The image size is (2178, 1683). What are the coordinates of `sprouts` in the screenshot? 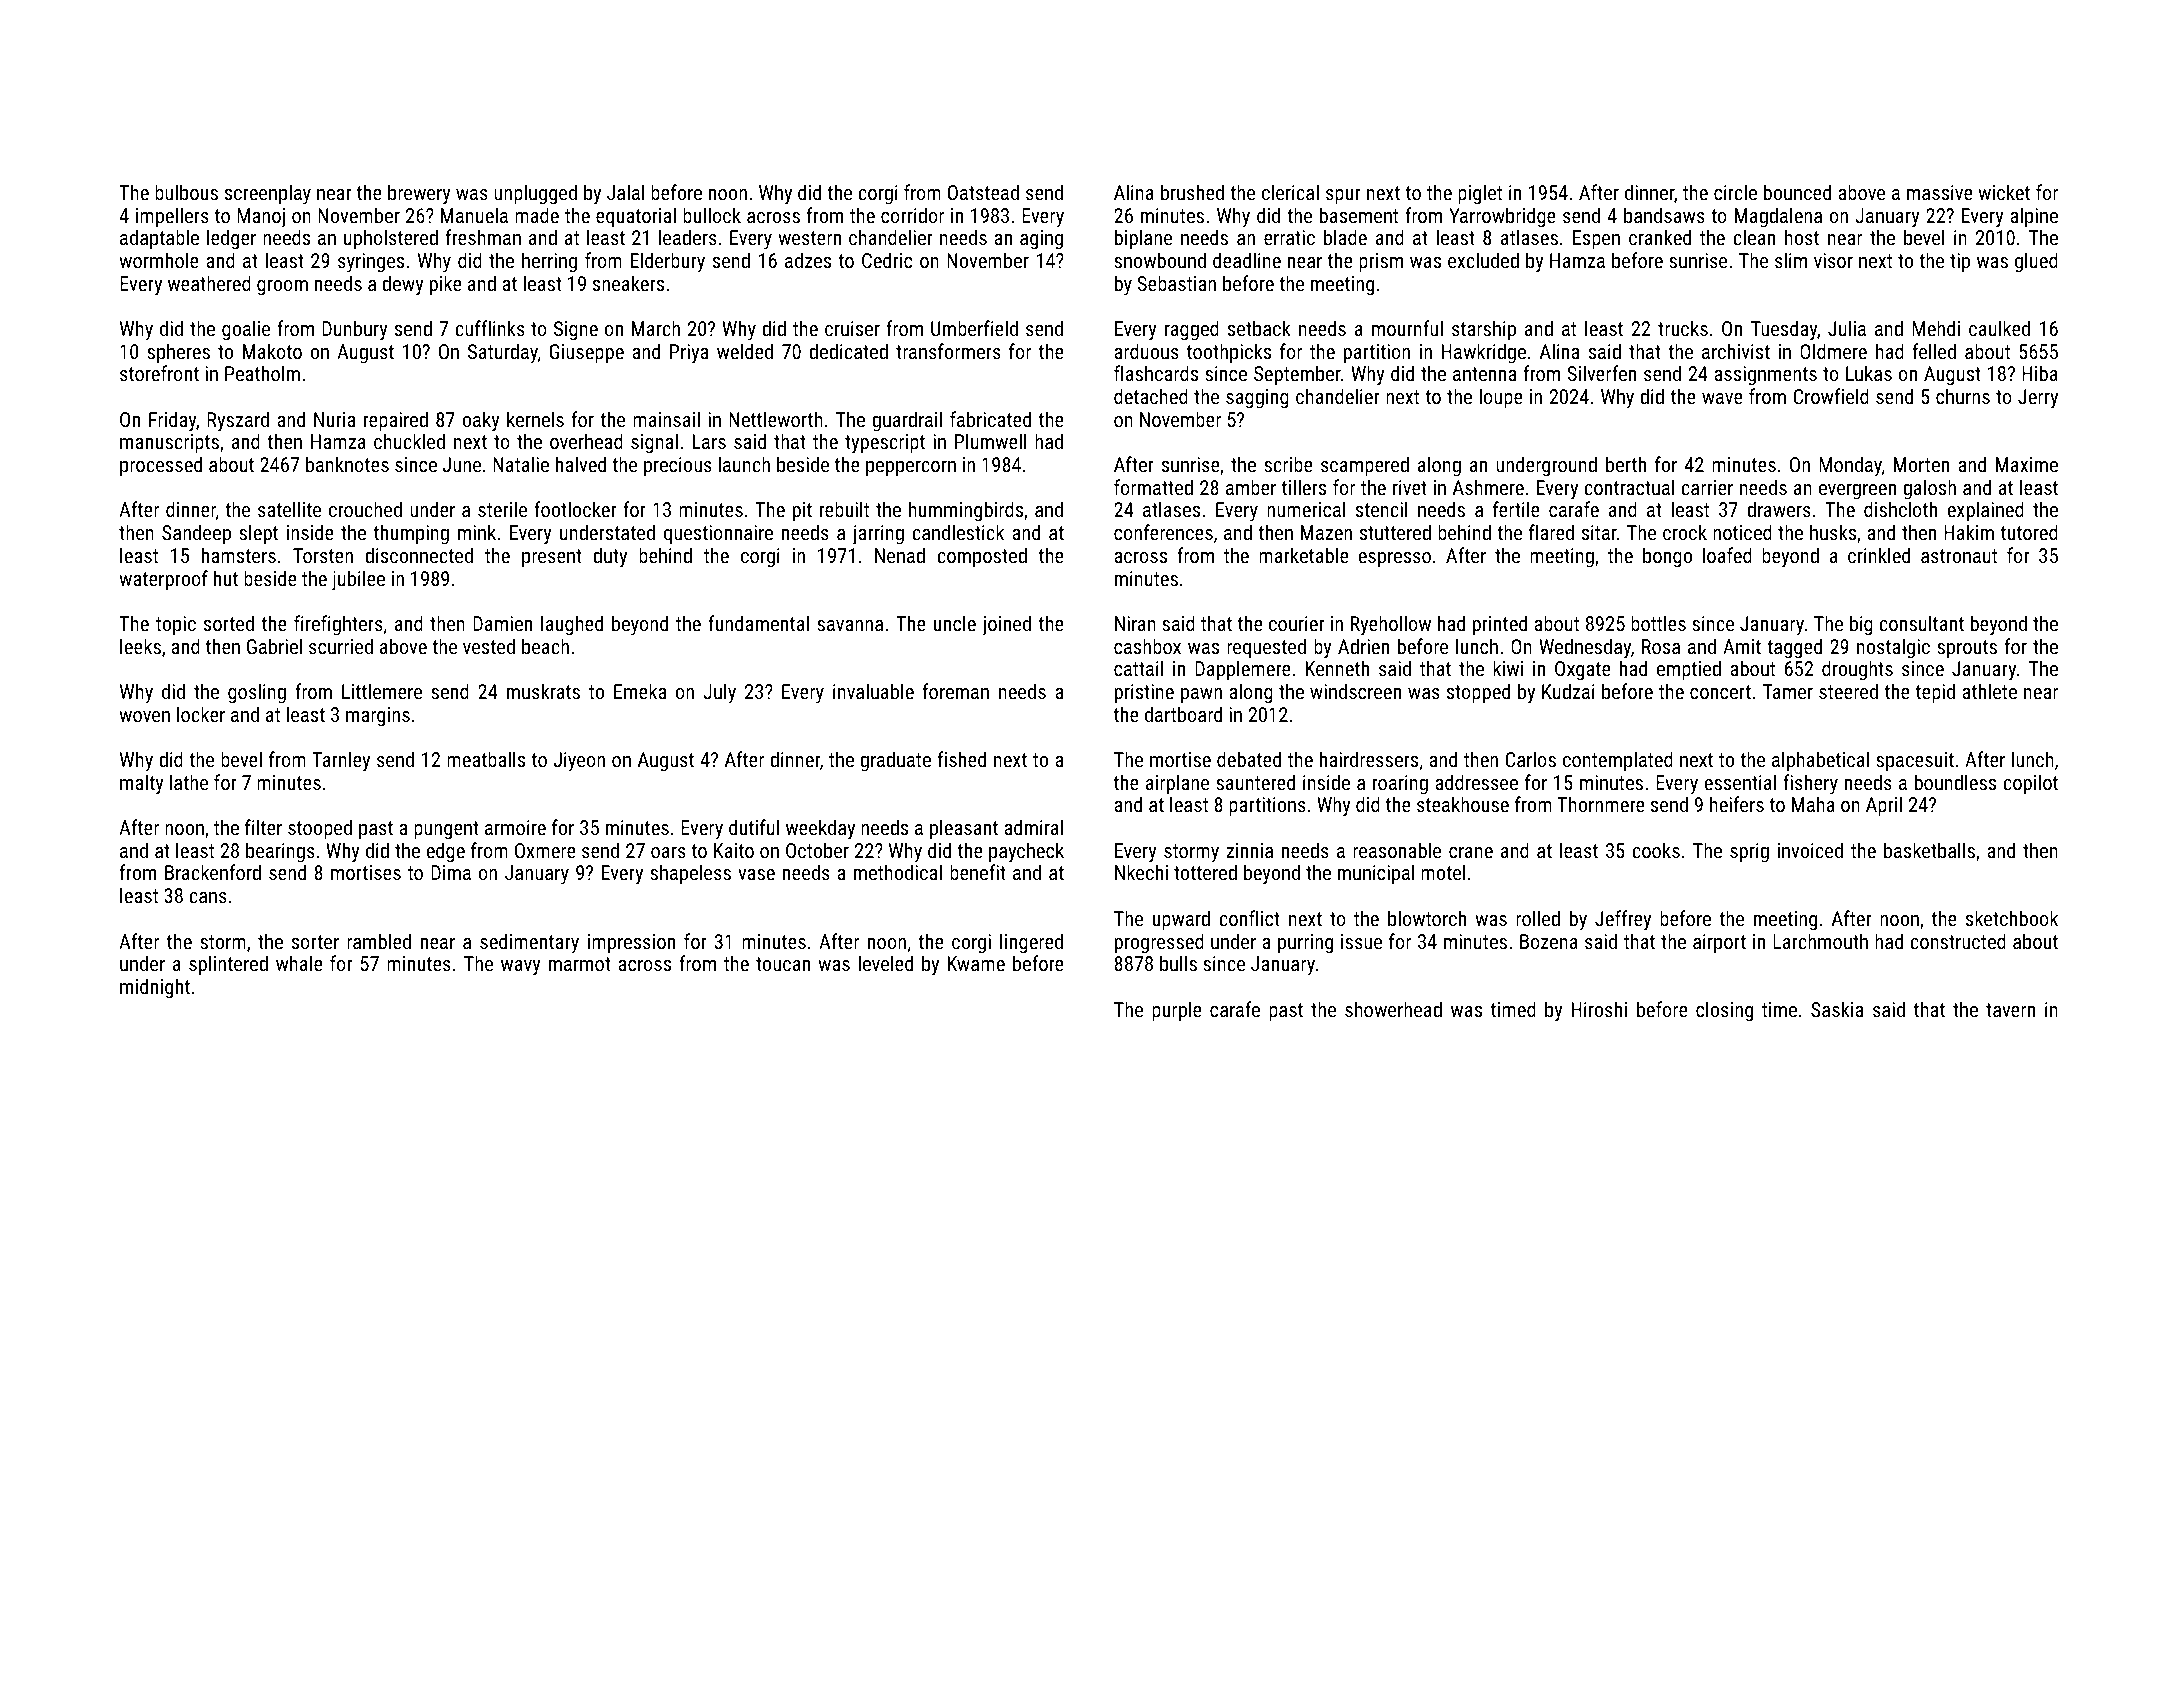 It's located at (1967, 649).
